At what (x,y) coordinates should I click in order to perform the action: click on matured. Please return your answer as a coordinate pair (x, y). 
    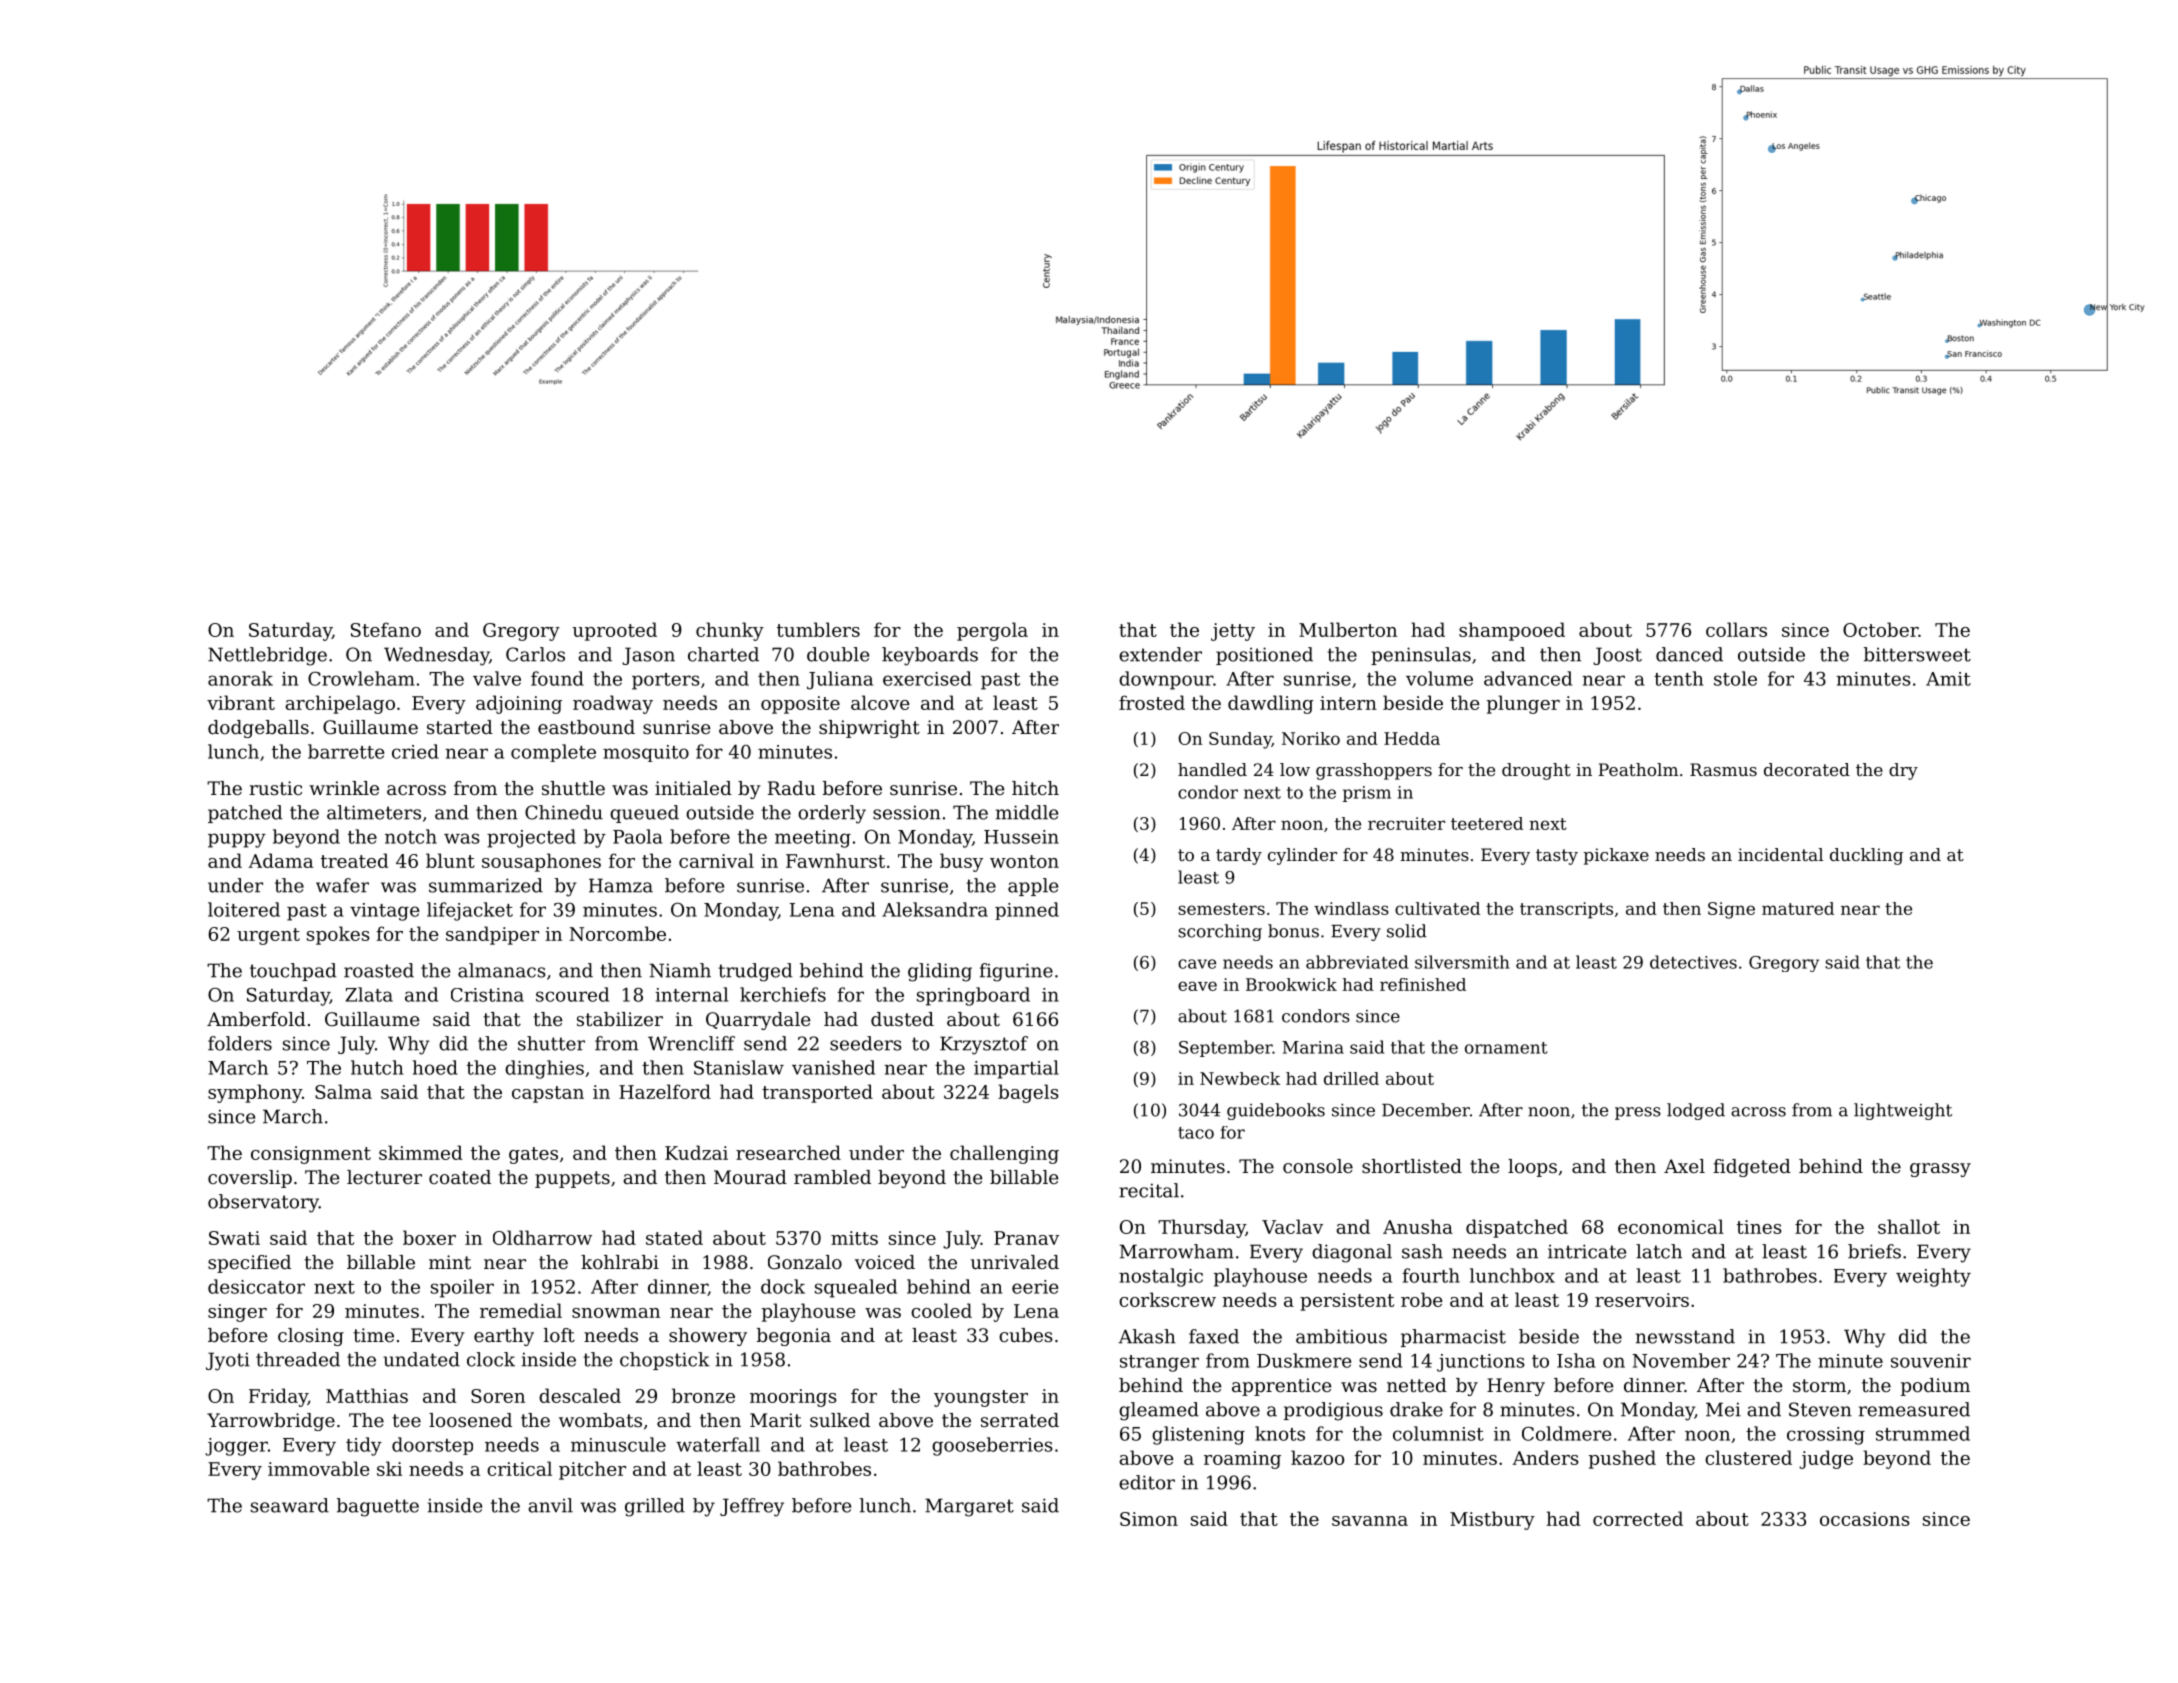
    Looking at the image, I should click on (1798, 908).
